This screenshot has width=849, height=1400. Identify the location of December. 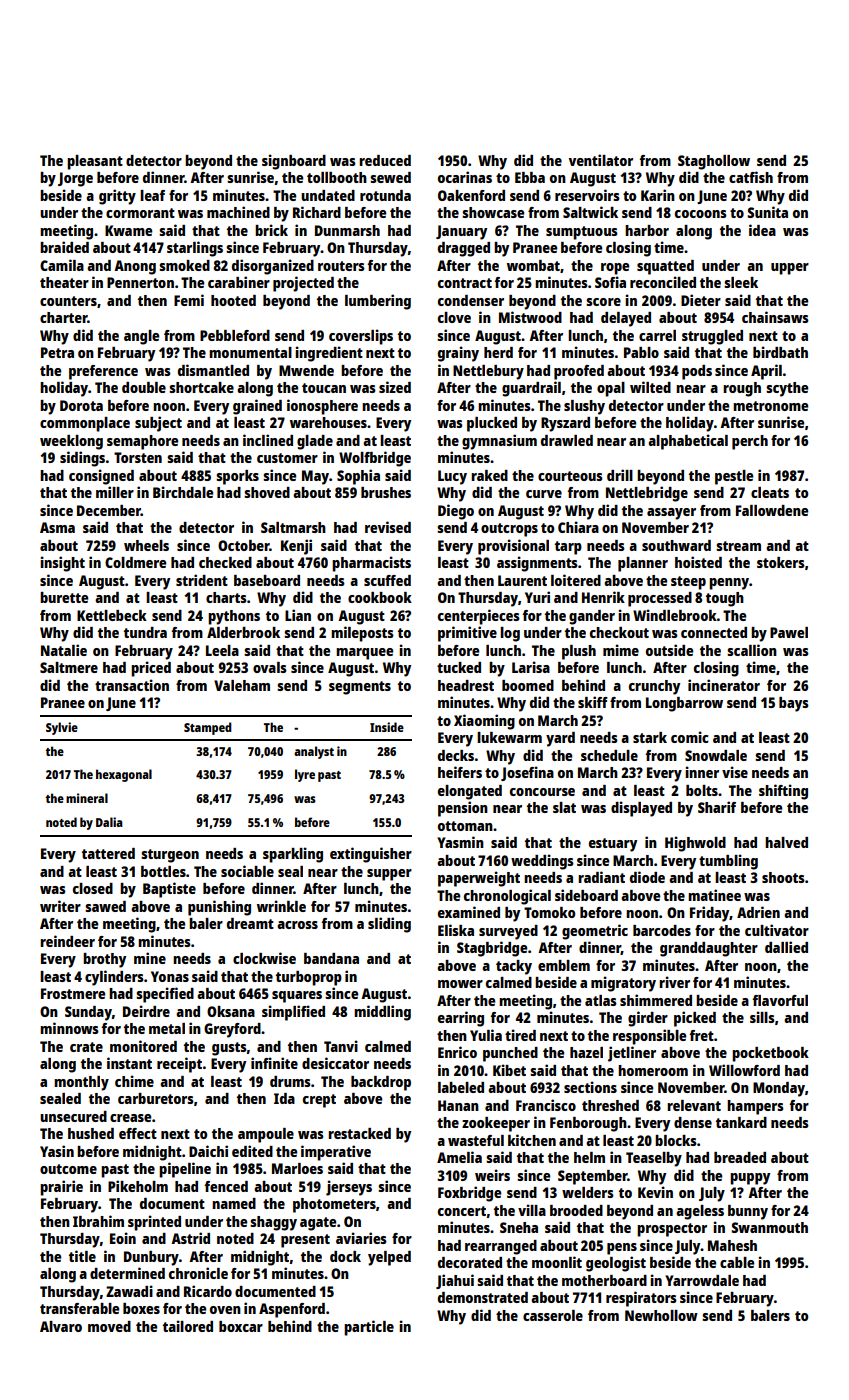
(109, 510).
